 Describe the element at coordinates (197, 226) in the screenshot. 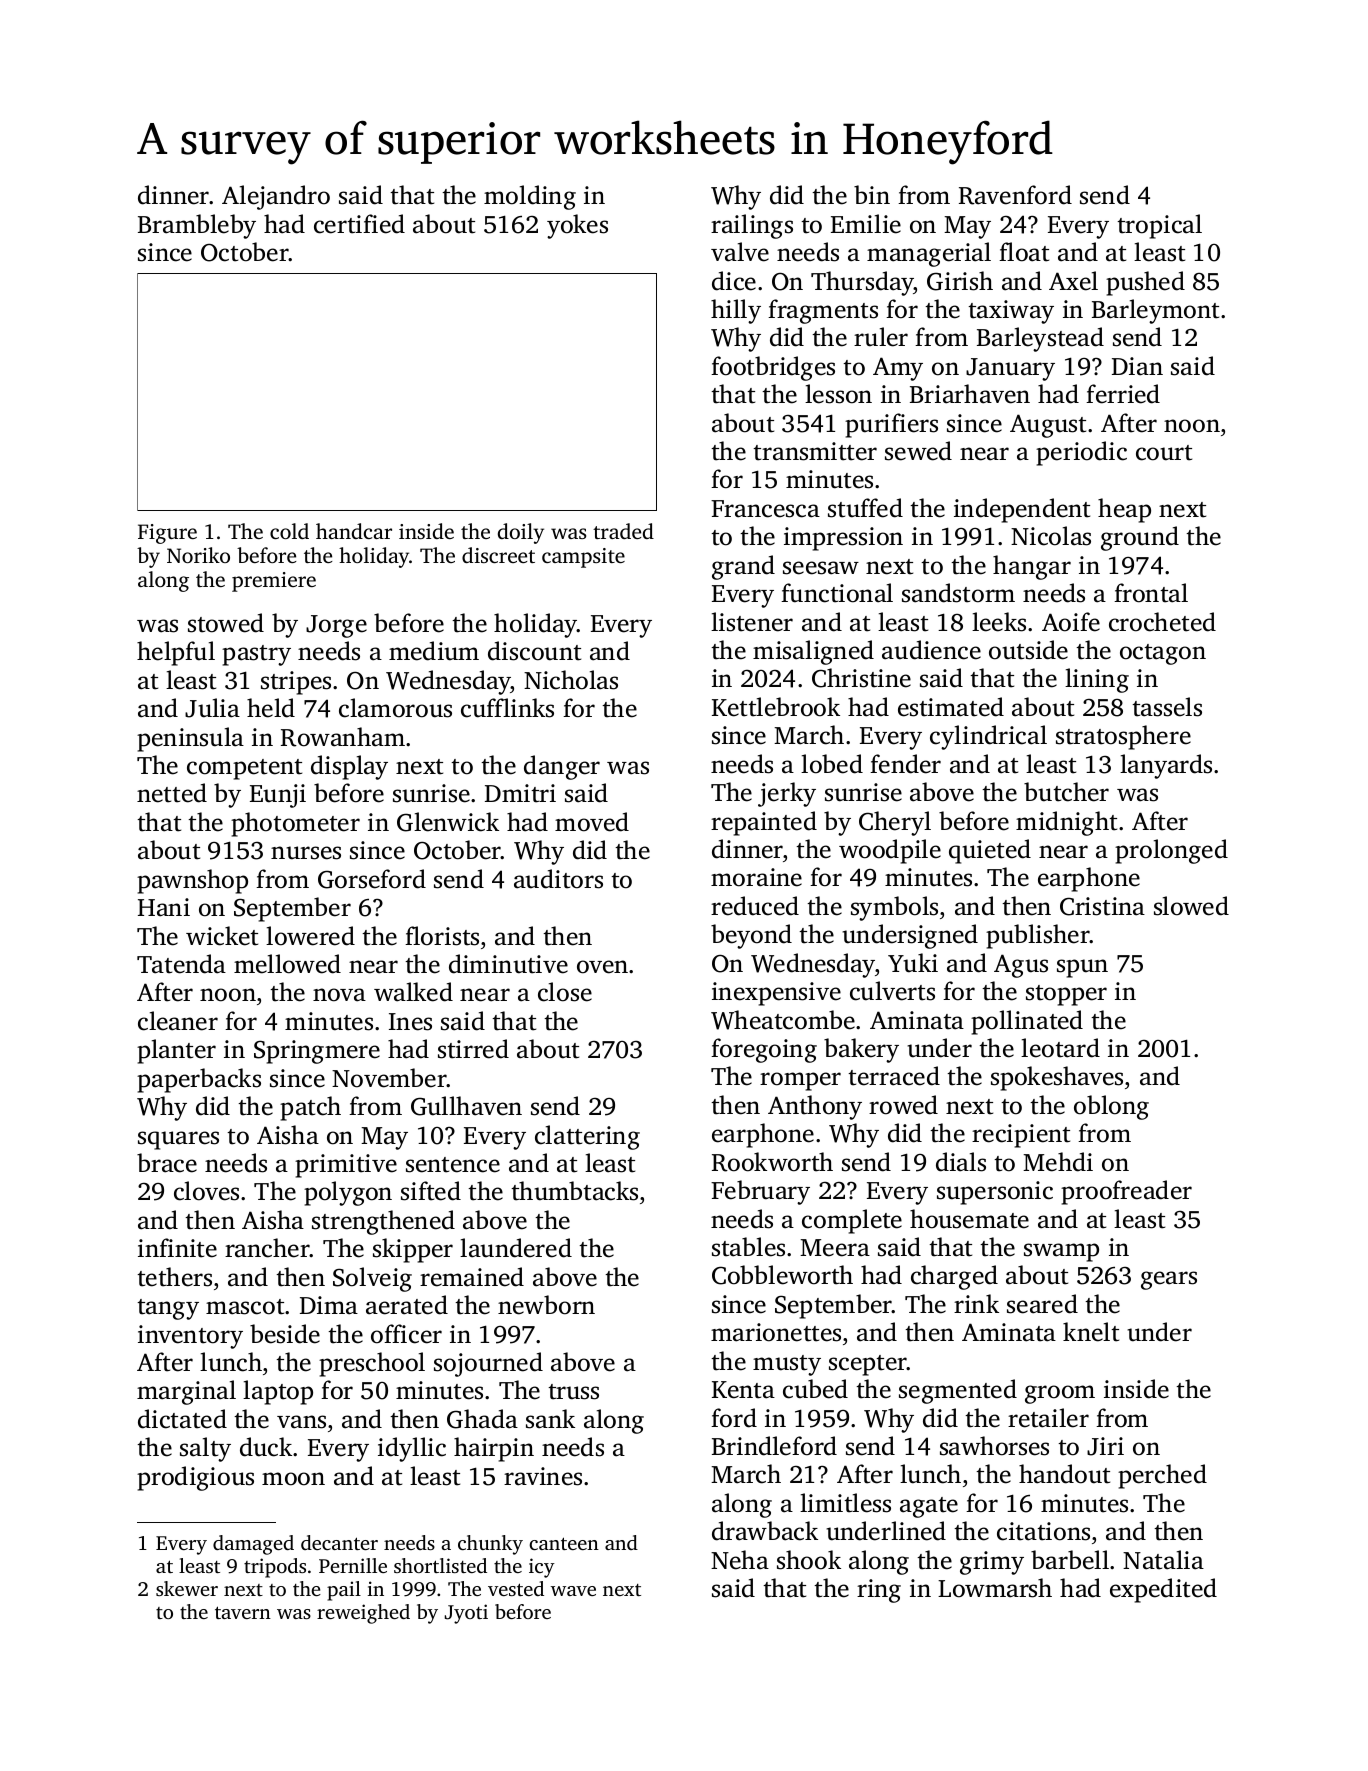

I see `Brambleby` at that location.
